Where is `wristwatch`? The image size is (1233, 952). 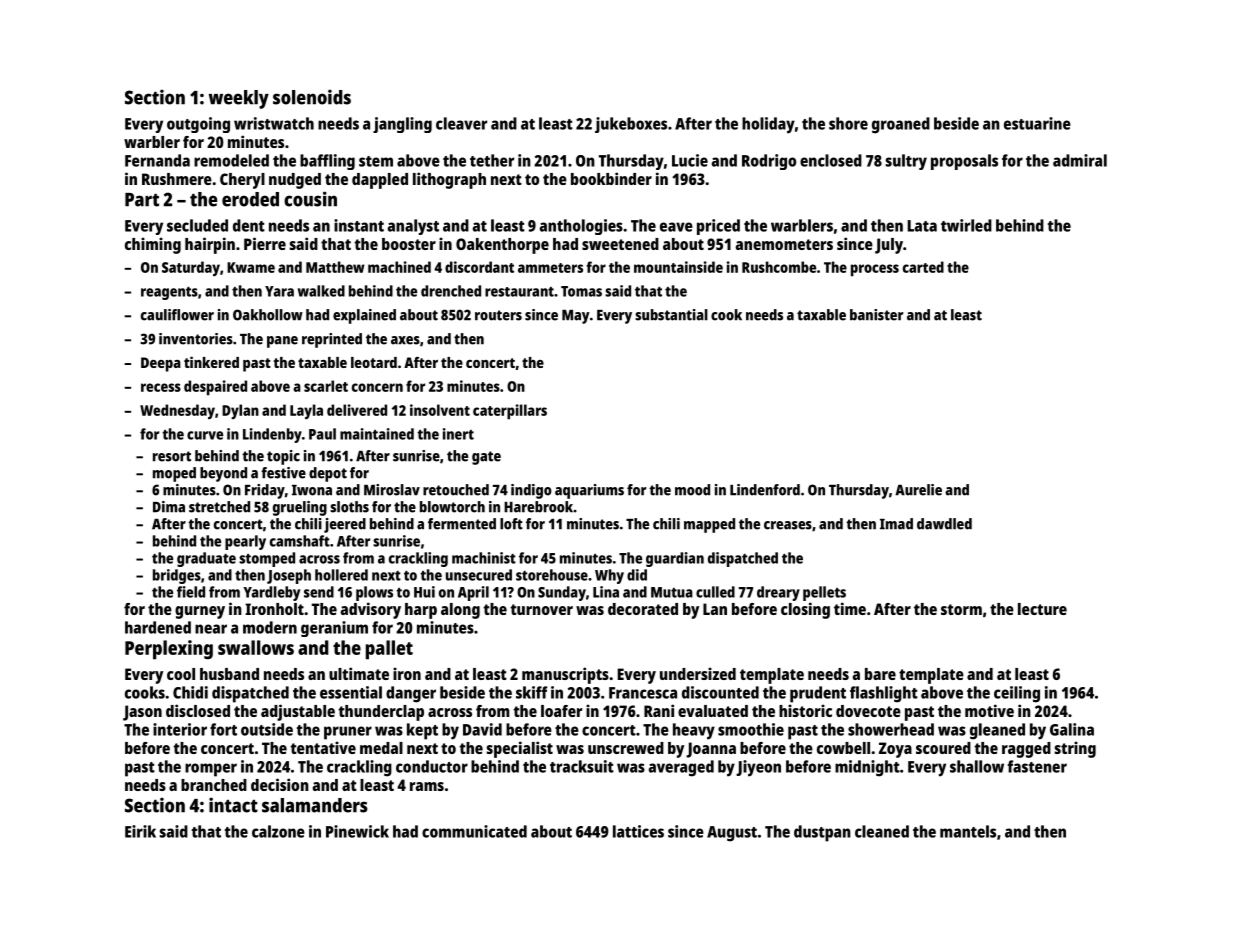 wristwatch is located at coordinates (274, 123).
